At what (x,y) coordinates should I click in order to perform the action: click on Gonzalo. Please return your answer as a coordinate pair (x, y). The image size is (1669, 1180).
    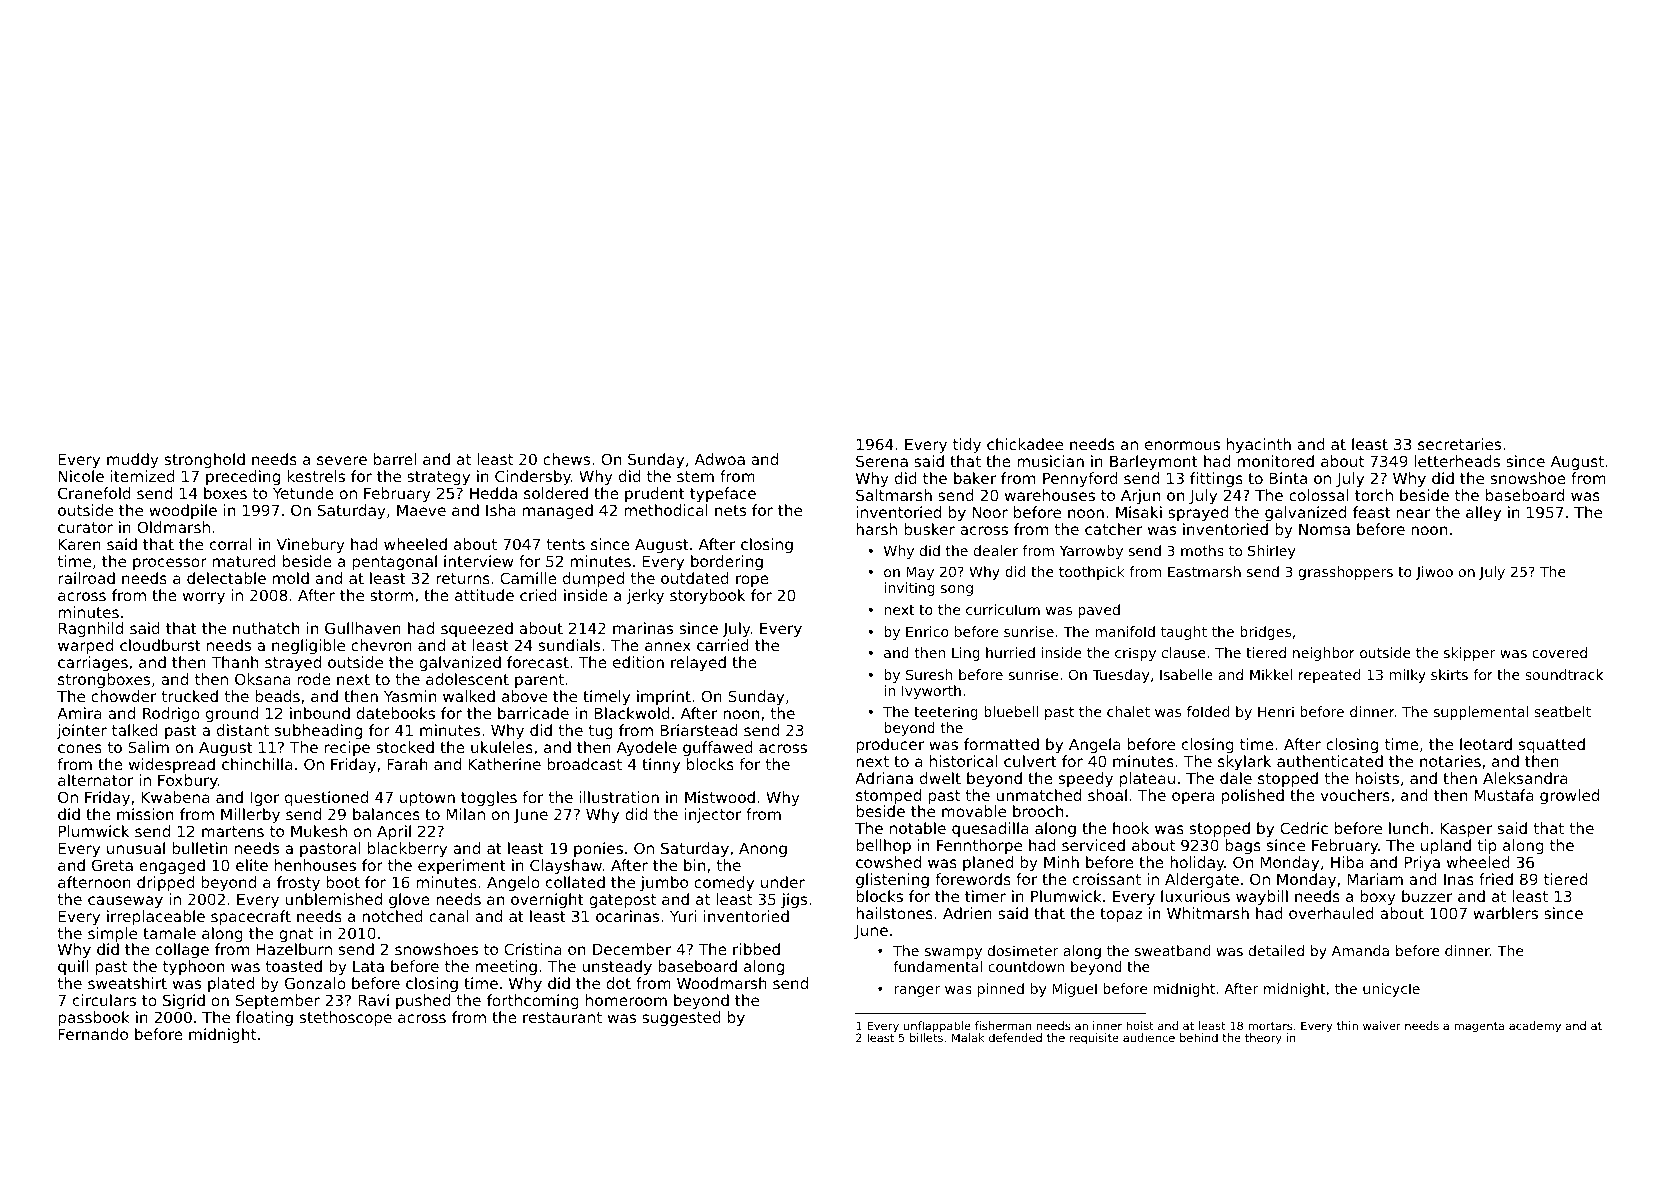
    Looking at the image, I should click on (315, 983).
